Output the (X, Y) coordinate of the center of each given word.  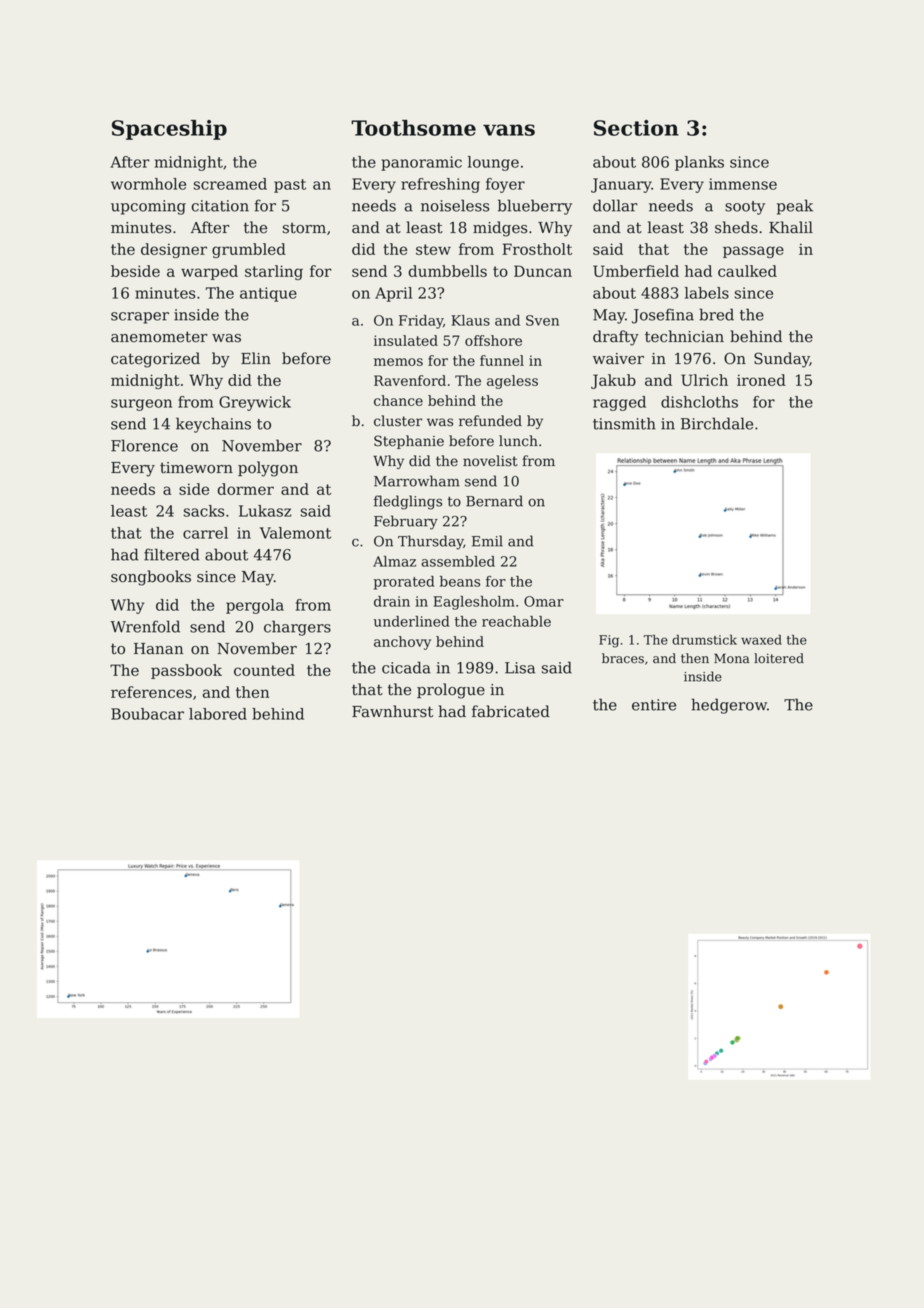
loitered (779, 658)
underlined (412, 621)
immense (743, 184)
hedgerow (729, 706)
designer (174, 250)
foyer (505, 185)
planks (699, 163)
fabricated (511, 711)
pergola (255, 606)
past (290, 186)
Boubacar (147, 714)
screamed (230, 184)
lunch (518, 441)
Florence (144, 445)
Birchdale (717, 423)
